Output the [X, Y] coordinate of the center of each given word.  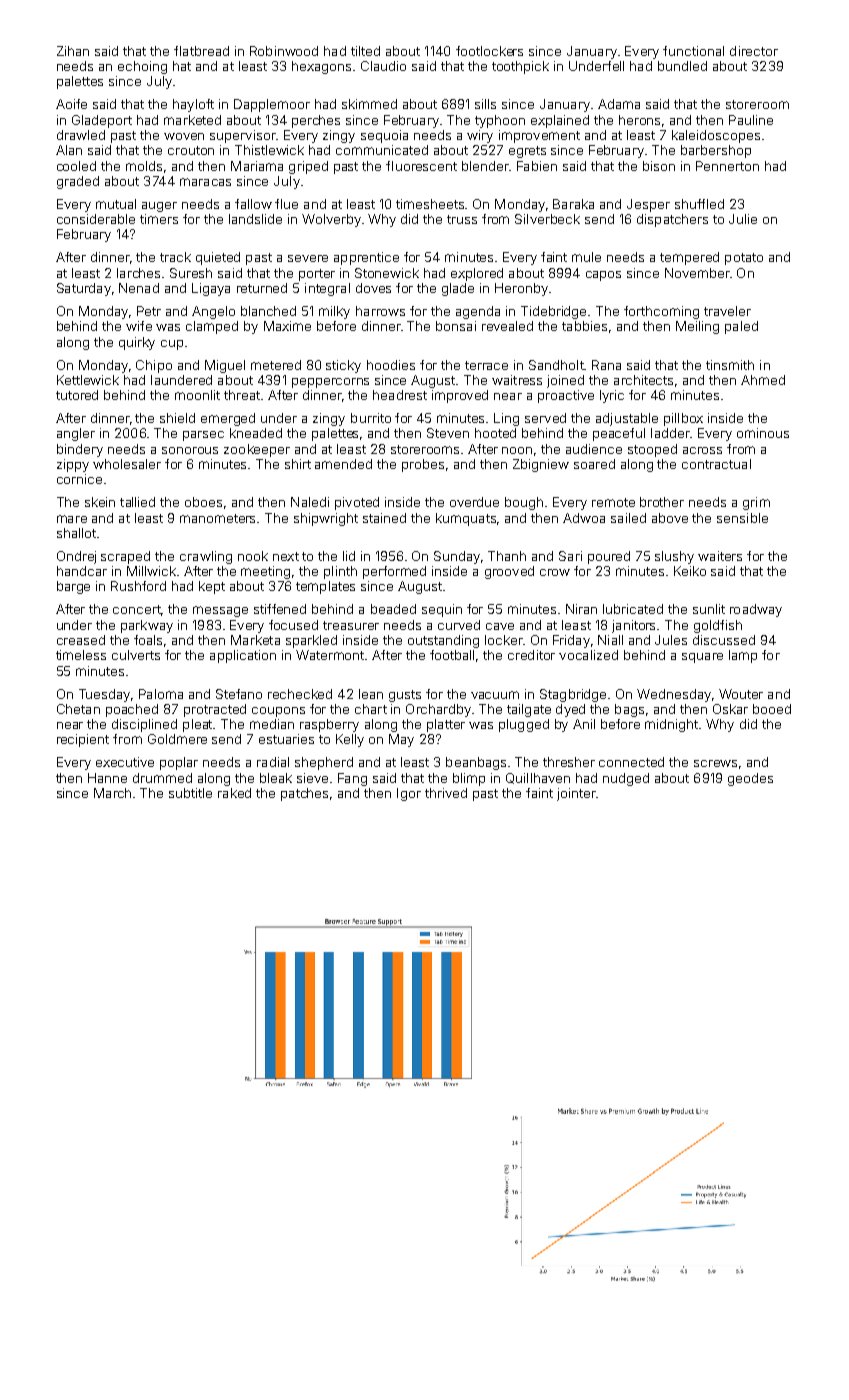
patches [304, 794]
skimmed [369, 104]
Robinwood [284, 51]
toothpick [520, 67]
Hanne [107, 778]
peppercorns [330, 383]
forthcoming [661, 312]
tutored [77, 395]
